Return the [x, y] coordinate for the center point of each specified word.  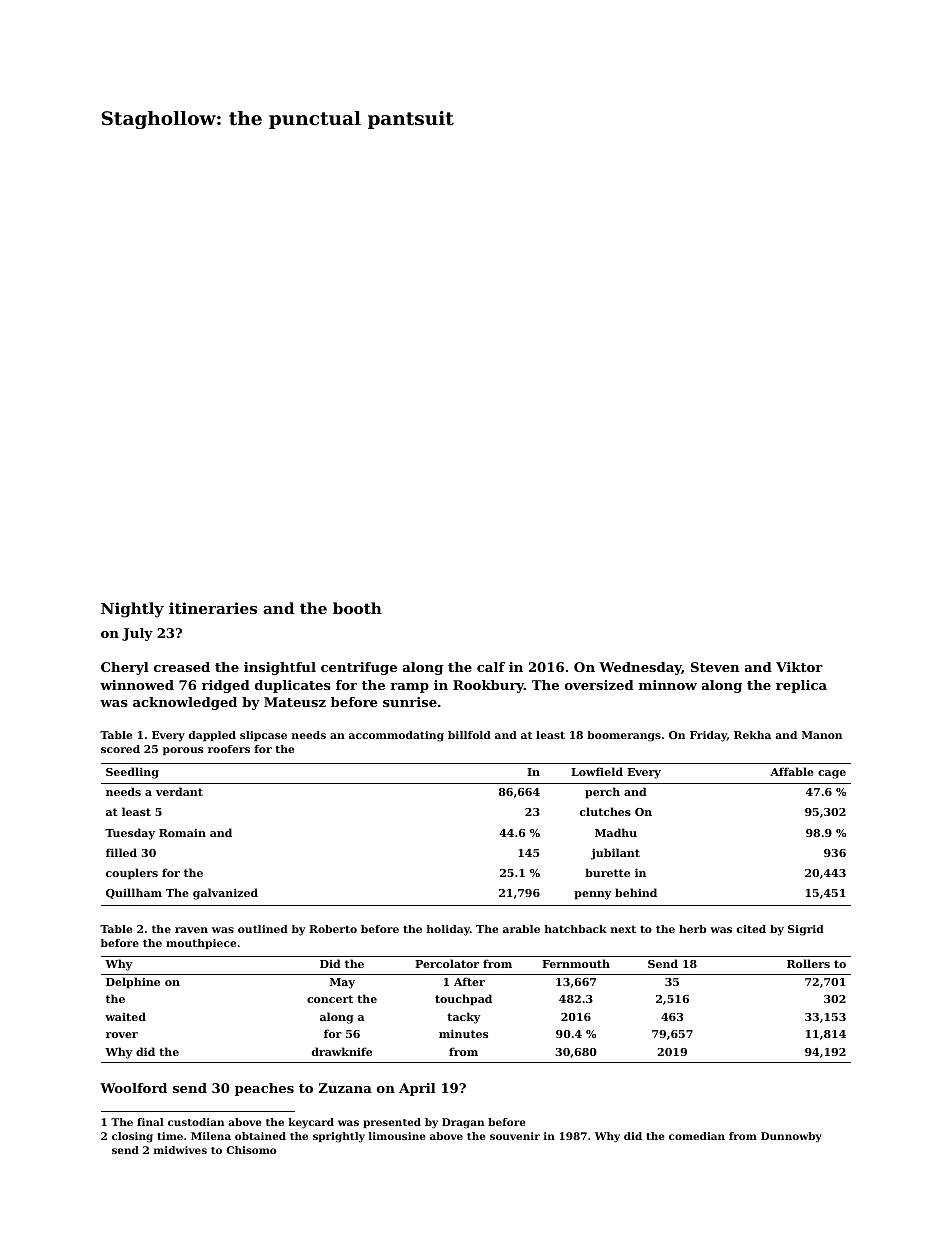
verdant [179, 791]
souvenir [515, 1136]
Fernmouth [576, 963]
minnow [668, 685]
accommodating [396, 736]
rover [122, 1035]
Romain [182, 833]
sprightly [339, 1137]
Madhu [616, 832]
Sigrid [806, 930]
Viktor [799, 667]
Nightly [132, 610]
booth [357, 608]
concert [330, 999]
